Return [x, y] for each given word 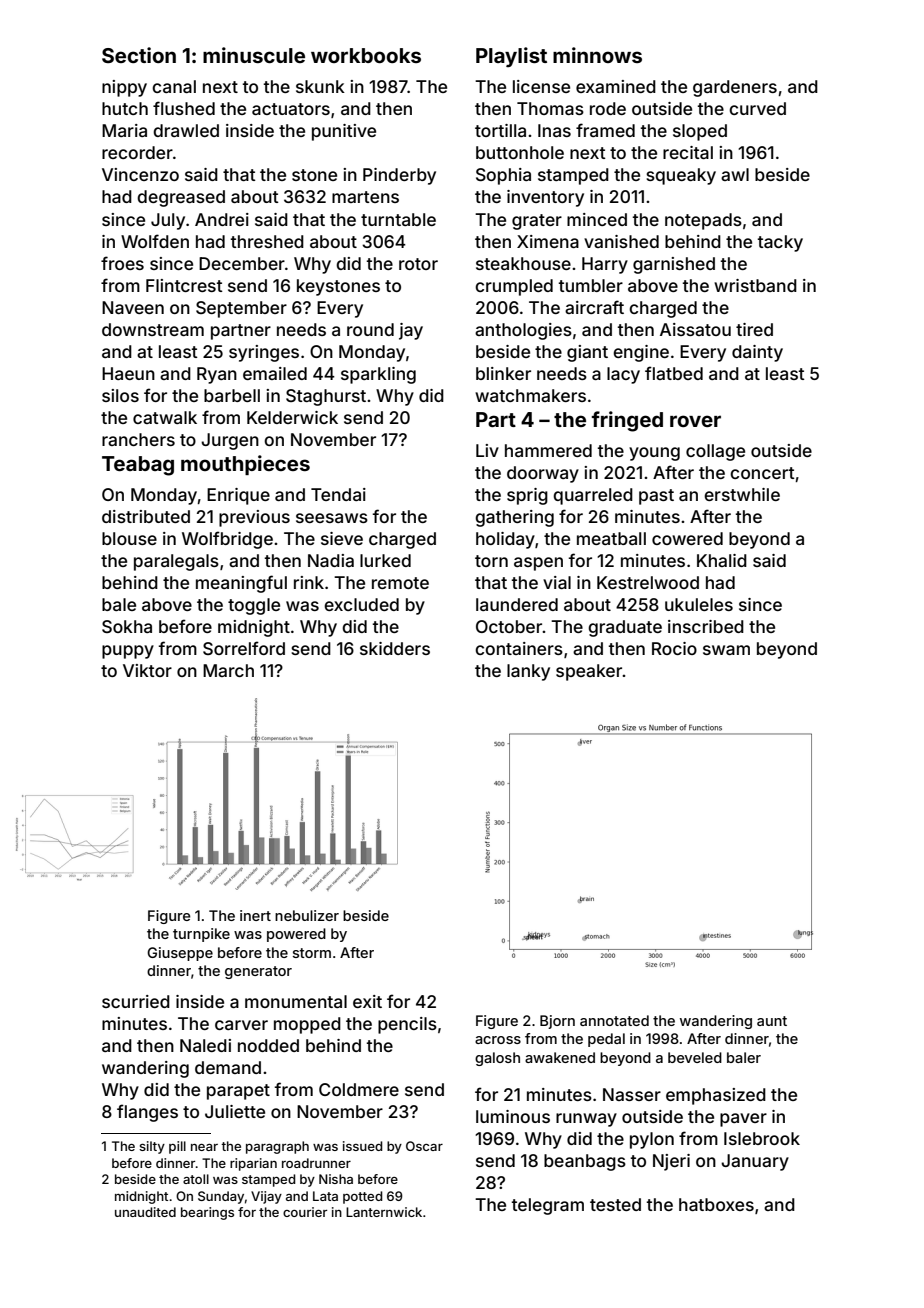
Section [139, 55]
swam [726, 650]
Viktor [147, 670]
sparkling [378, 375]
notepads [703, 221]
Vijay [266, 1197]
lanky [528, 672]
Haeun [128, 373]
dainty [757, 353]
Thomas [550, 108]
